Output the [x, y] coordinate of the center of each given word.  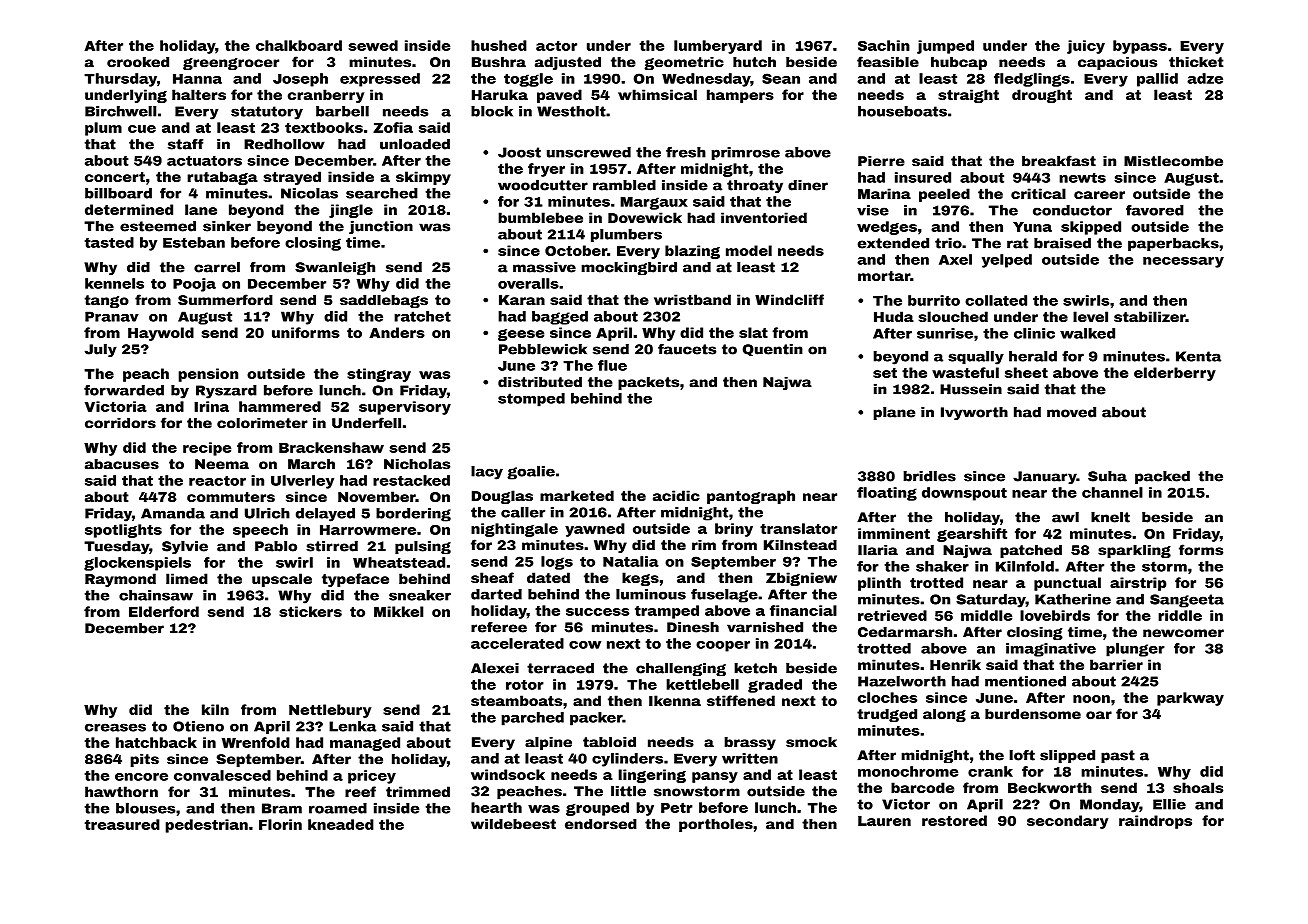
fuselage [724, 596]
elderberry [1175, 374]
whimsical [657, 94]
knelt [1110, 517]
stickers [310, 611]
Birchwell [120, 111]
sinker [227, 226]
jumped [945, 47]
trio [948, 243]
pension [208, 375]
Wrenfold [256, 742]
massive [544, 267]
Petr [677, 808]
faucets [687, 349]
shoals [1198, 787]
